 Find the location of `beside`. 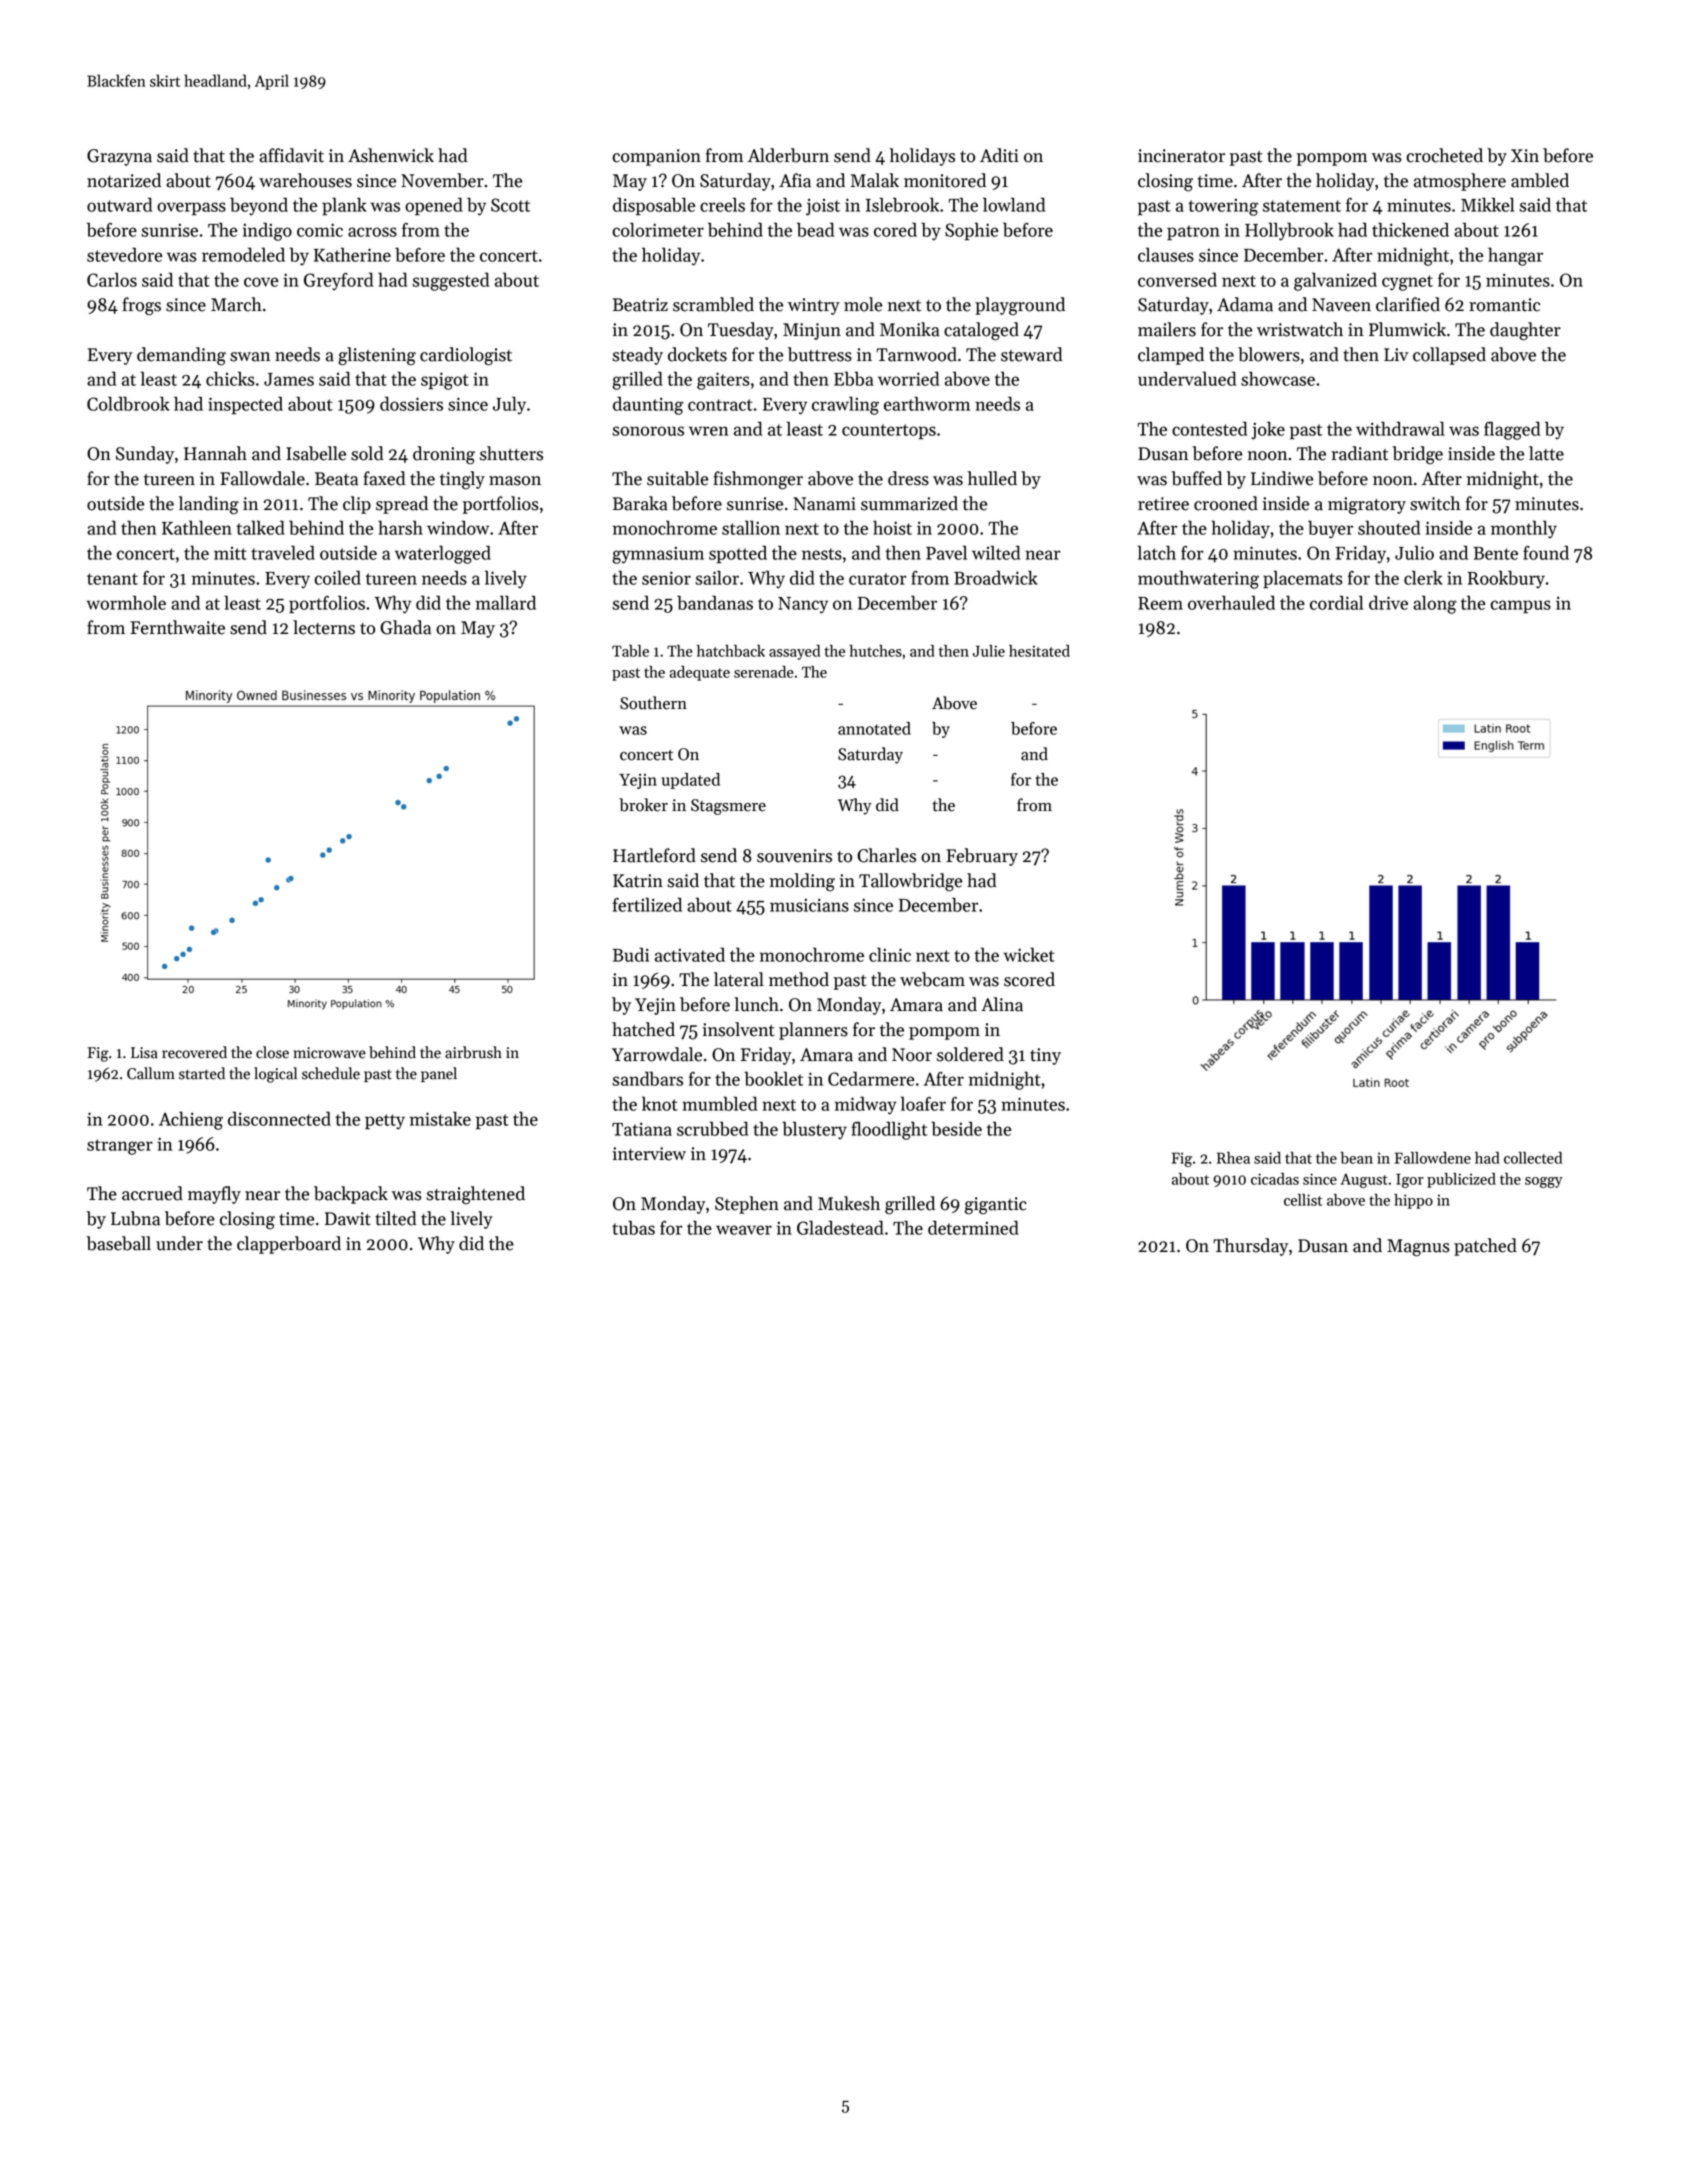

beside is located at coordinates (956, 1128).
